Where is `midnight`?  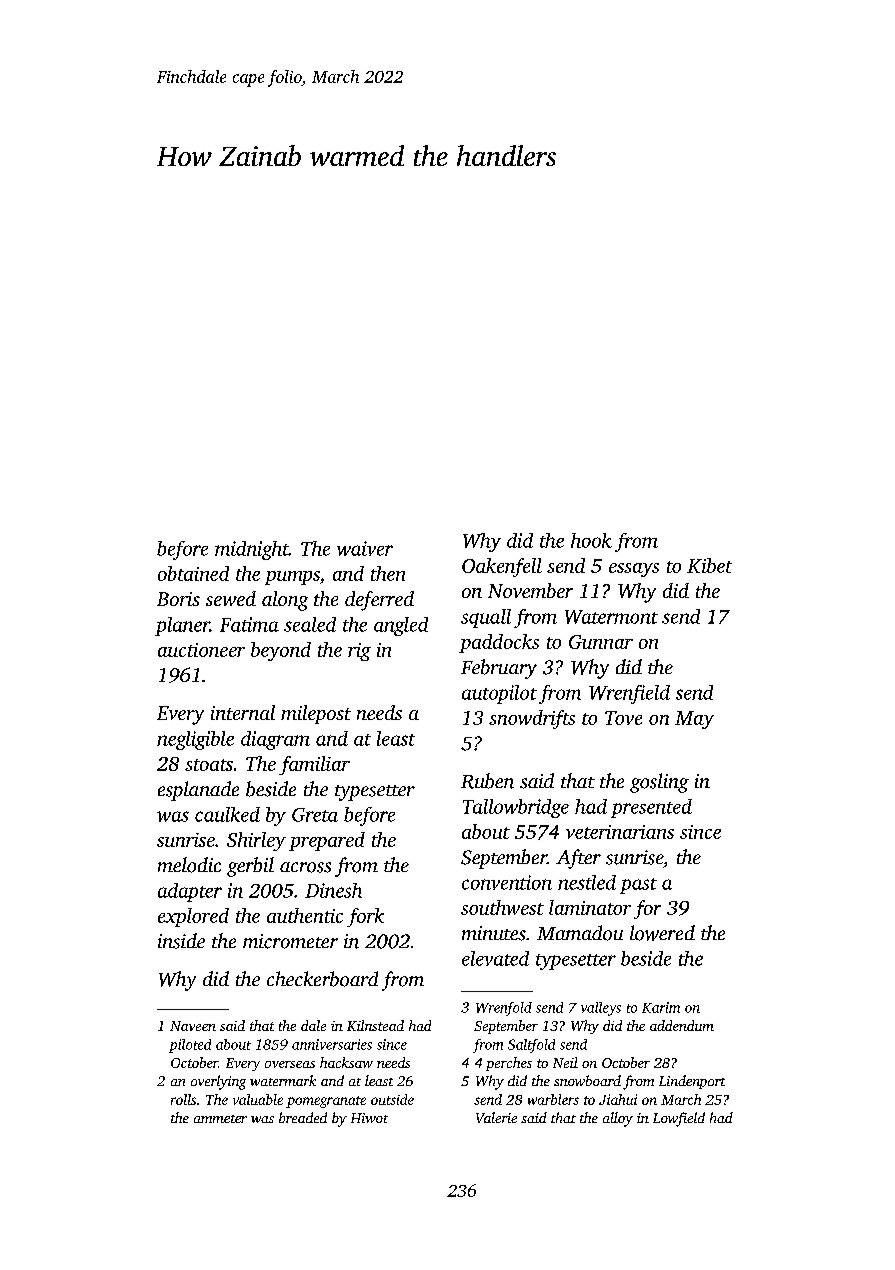
midnight is located at coordinates (252, 550).
